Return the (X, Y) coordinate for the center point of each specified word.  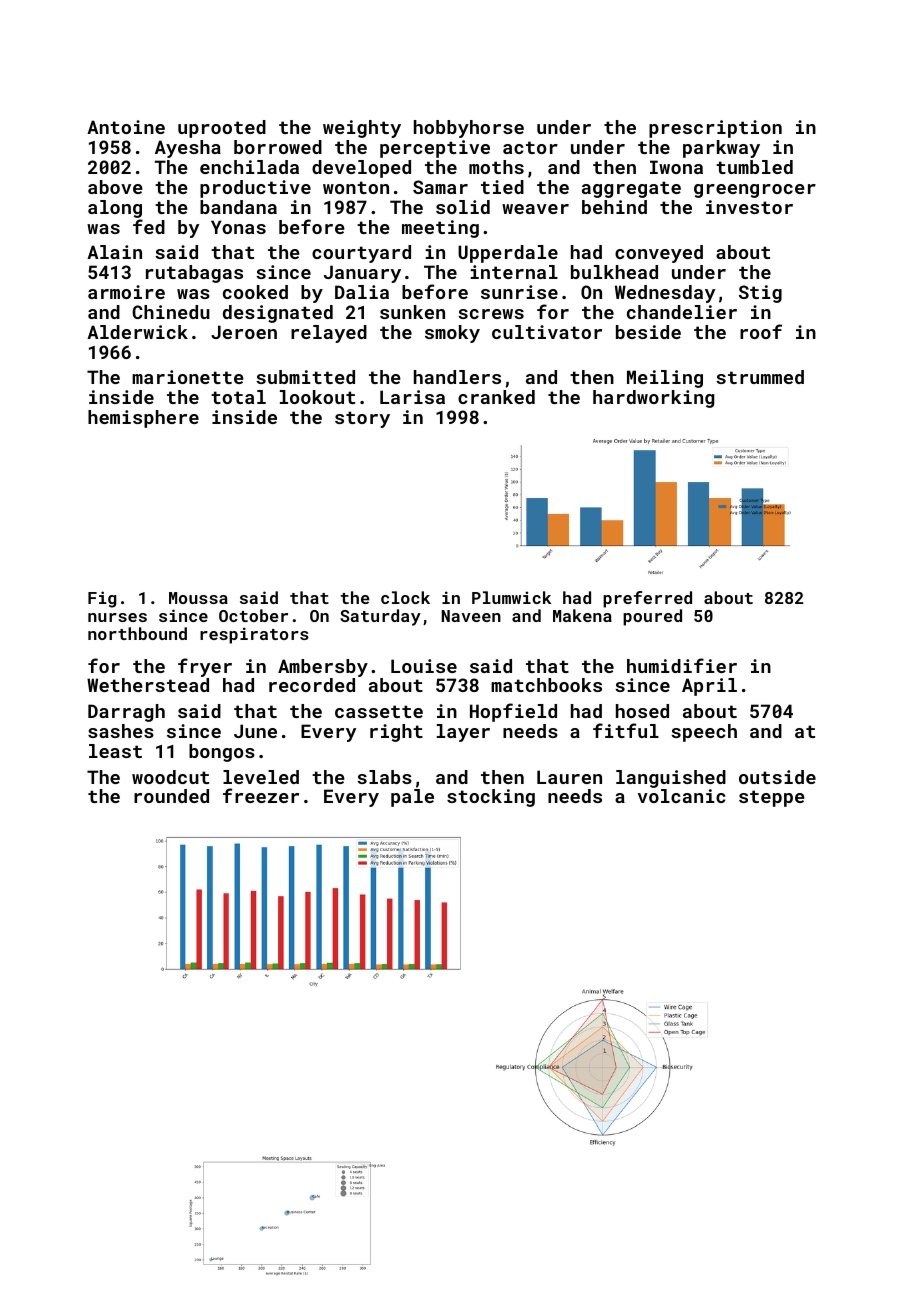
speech (704, 733)
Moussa (198, 598)
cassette (379, 711)
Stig (760, 294)
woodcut (170, 777)
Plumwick (511, 597)
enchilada (249, 167)
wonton (356, 187)
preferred (647, 599)
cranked (496, 397)
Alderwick (137, 332)
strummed (760, 377)
